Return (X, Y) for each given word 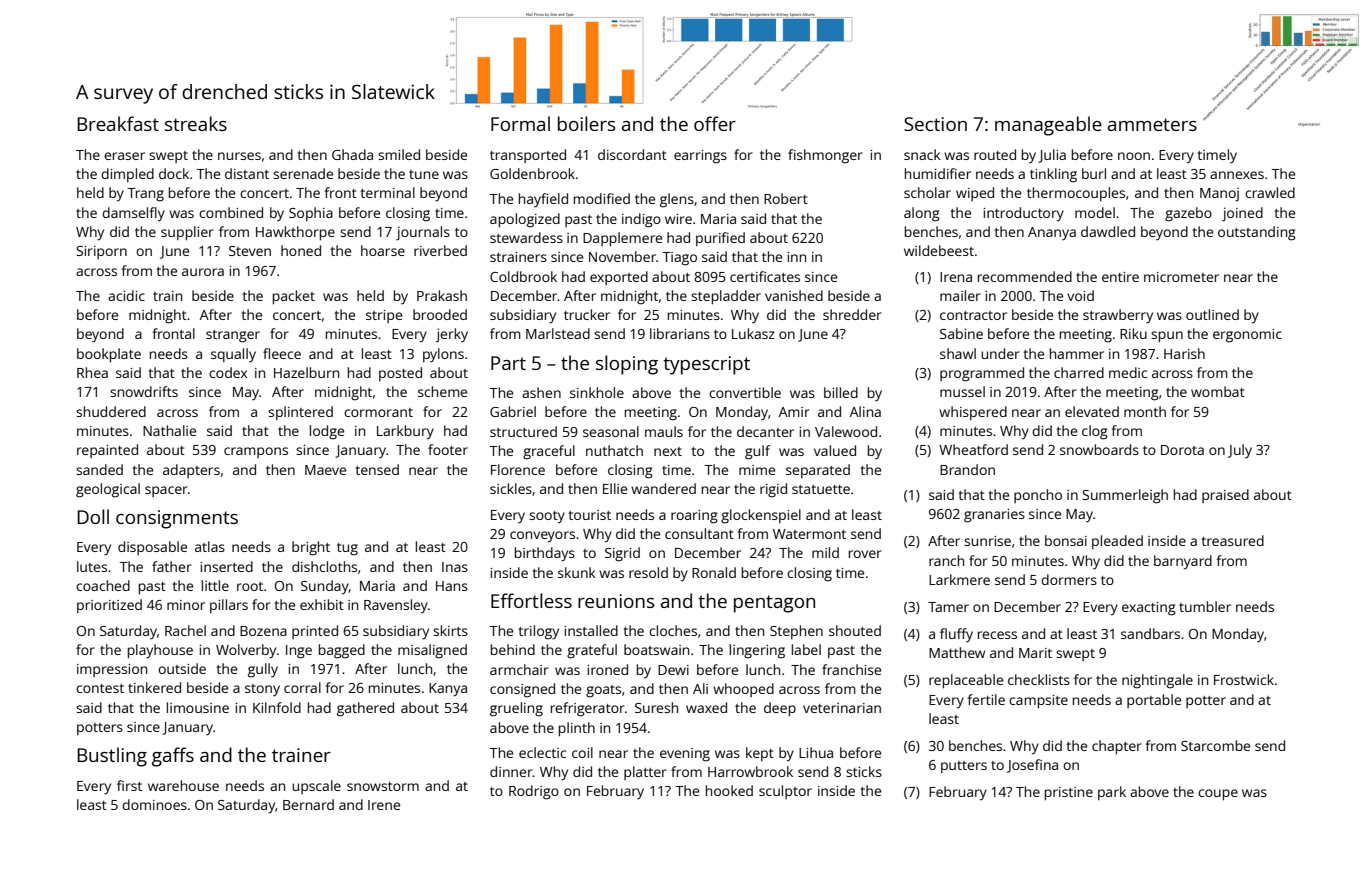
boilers (586, 123)
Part (508, 363)
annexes (1237, 175)
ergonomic (1247, 336)
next (668, 451)
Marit (1035, 653)
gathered (365, 709)
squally (233, 355)
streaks (196, 123)
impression (112, 670)
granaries (994, 516)
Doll (93, 516)
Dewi (673, 670)
